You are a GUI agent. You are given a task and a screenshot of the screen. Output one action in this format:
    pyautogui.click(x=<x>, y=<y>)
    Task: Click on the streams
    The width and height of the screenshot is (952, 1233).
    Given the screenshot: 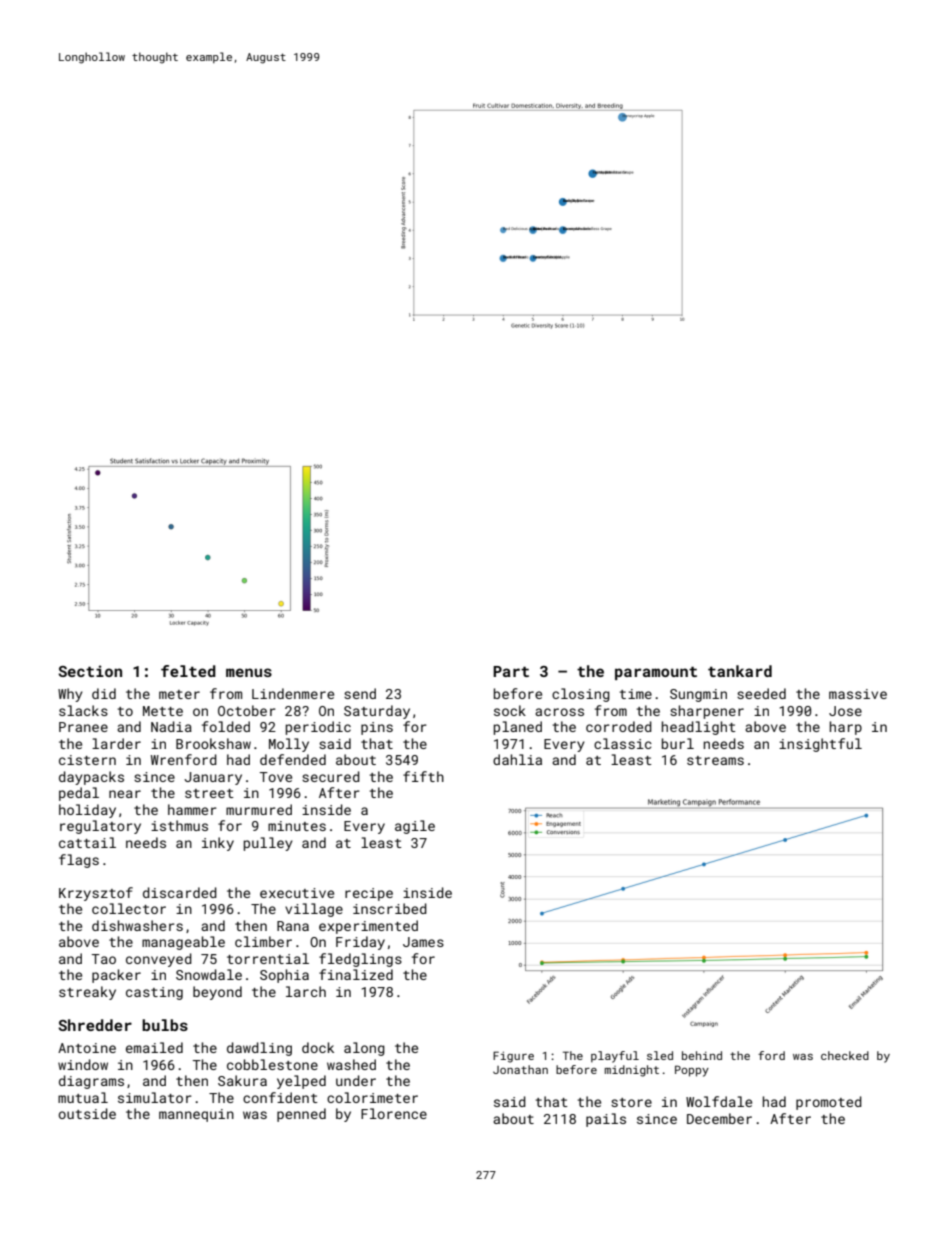 What is the action you would take?
    pyautogui.click(x=715, y=760)
